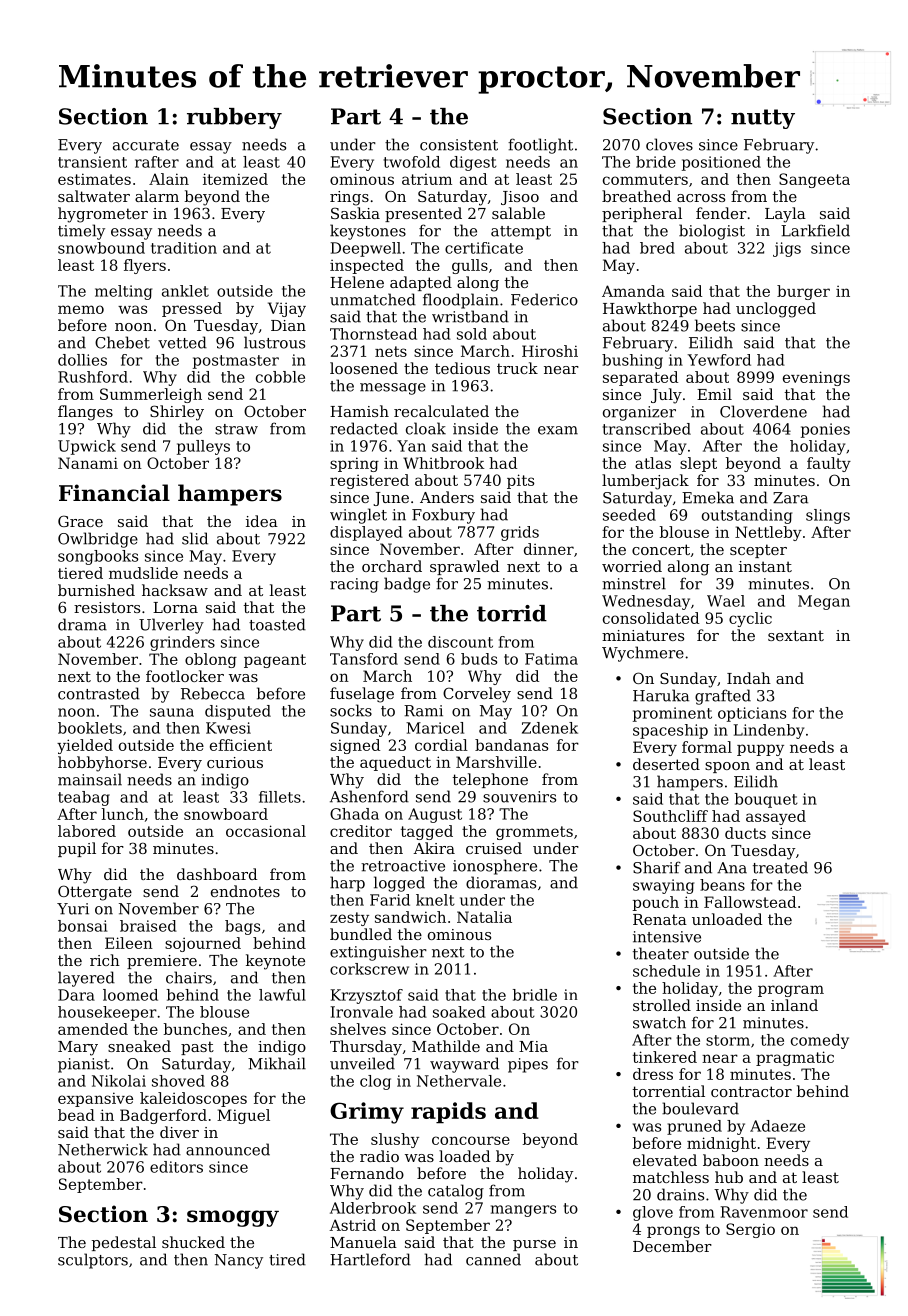 This screenshot has height=1316, width=908. Describe the element at coordinates (540, 146) in the screenshot. I see `footlight` at that location.
